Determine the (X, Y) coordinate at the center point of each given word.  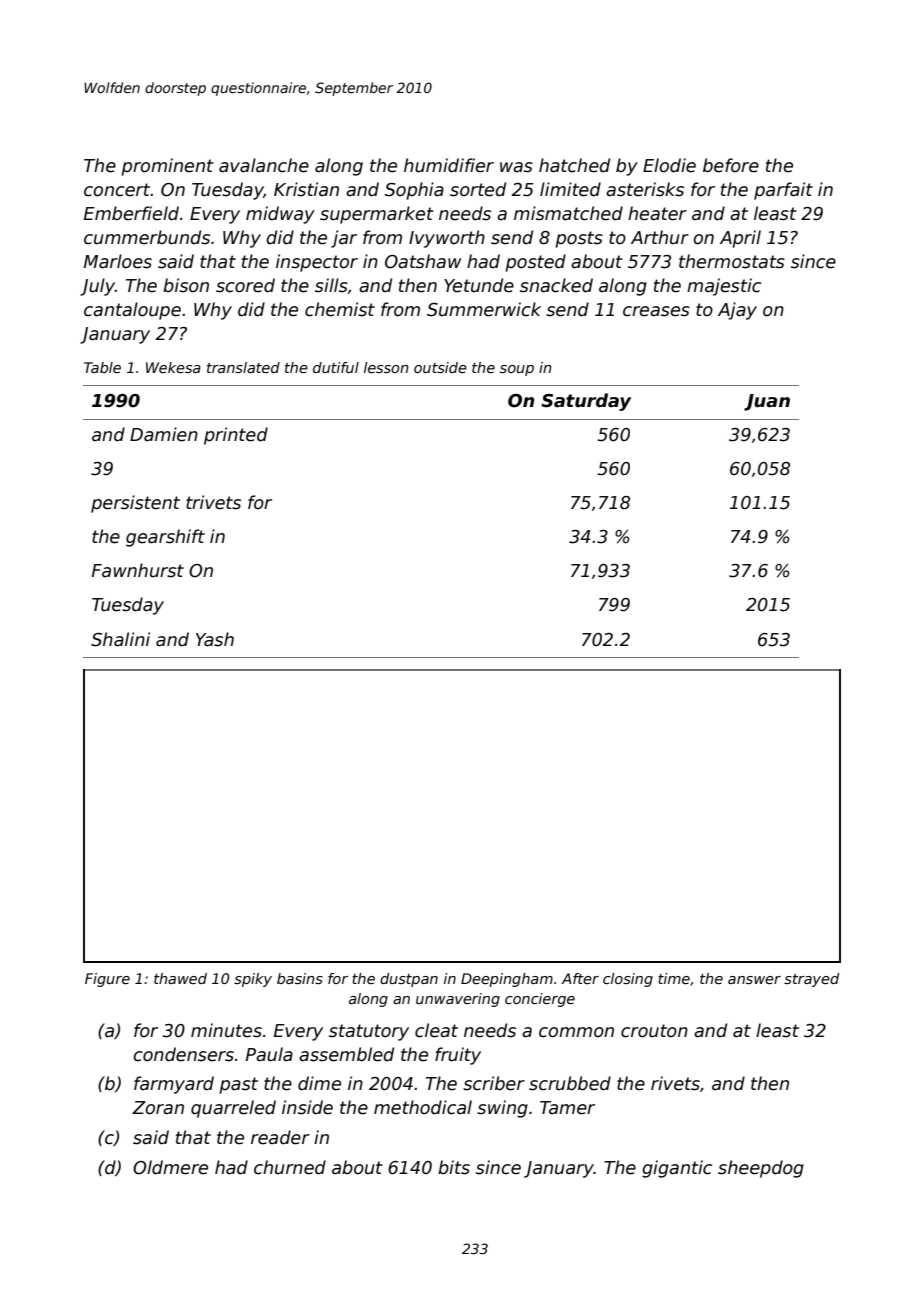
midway (280, 215)
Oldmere (170, 1167)
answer (754, 980)
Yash (215, 639)
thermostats (732, 261)
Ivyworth (447, 239)
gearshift (165, 538)
